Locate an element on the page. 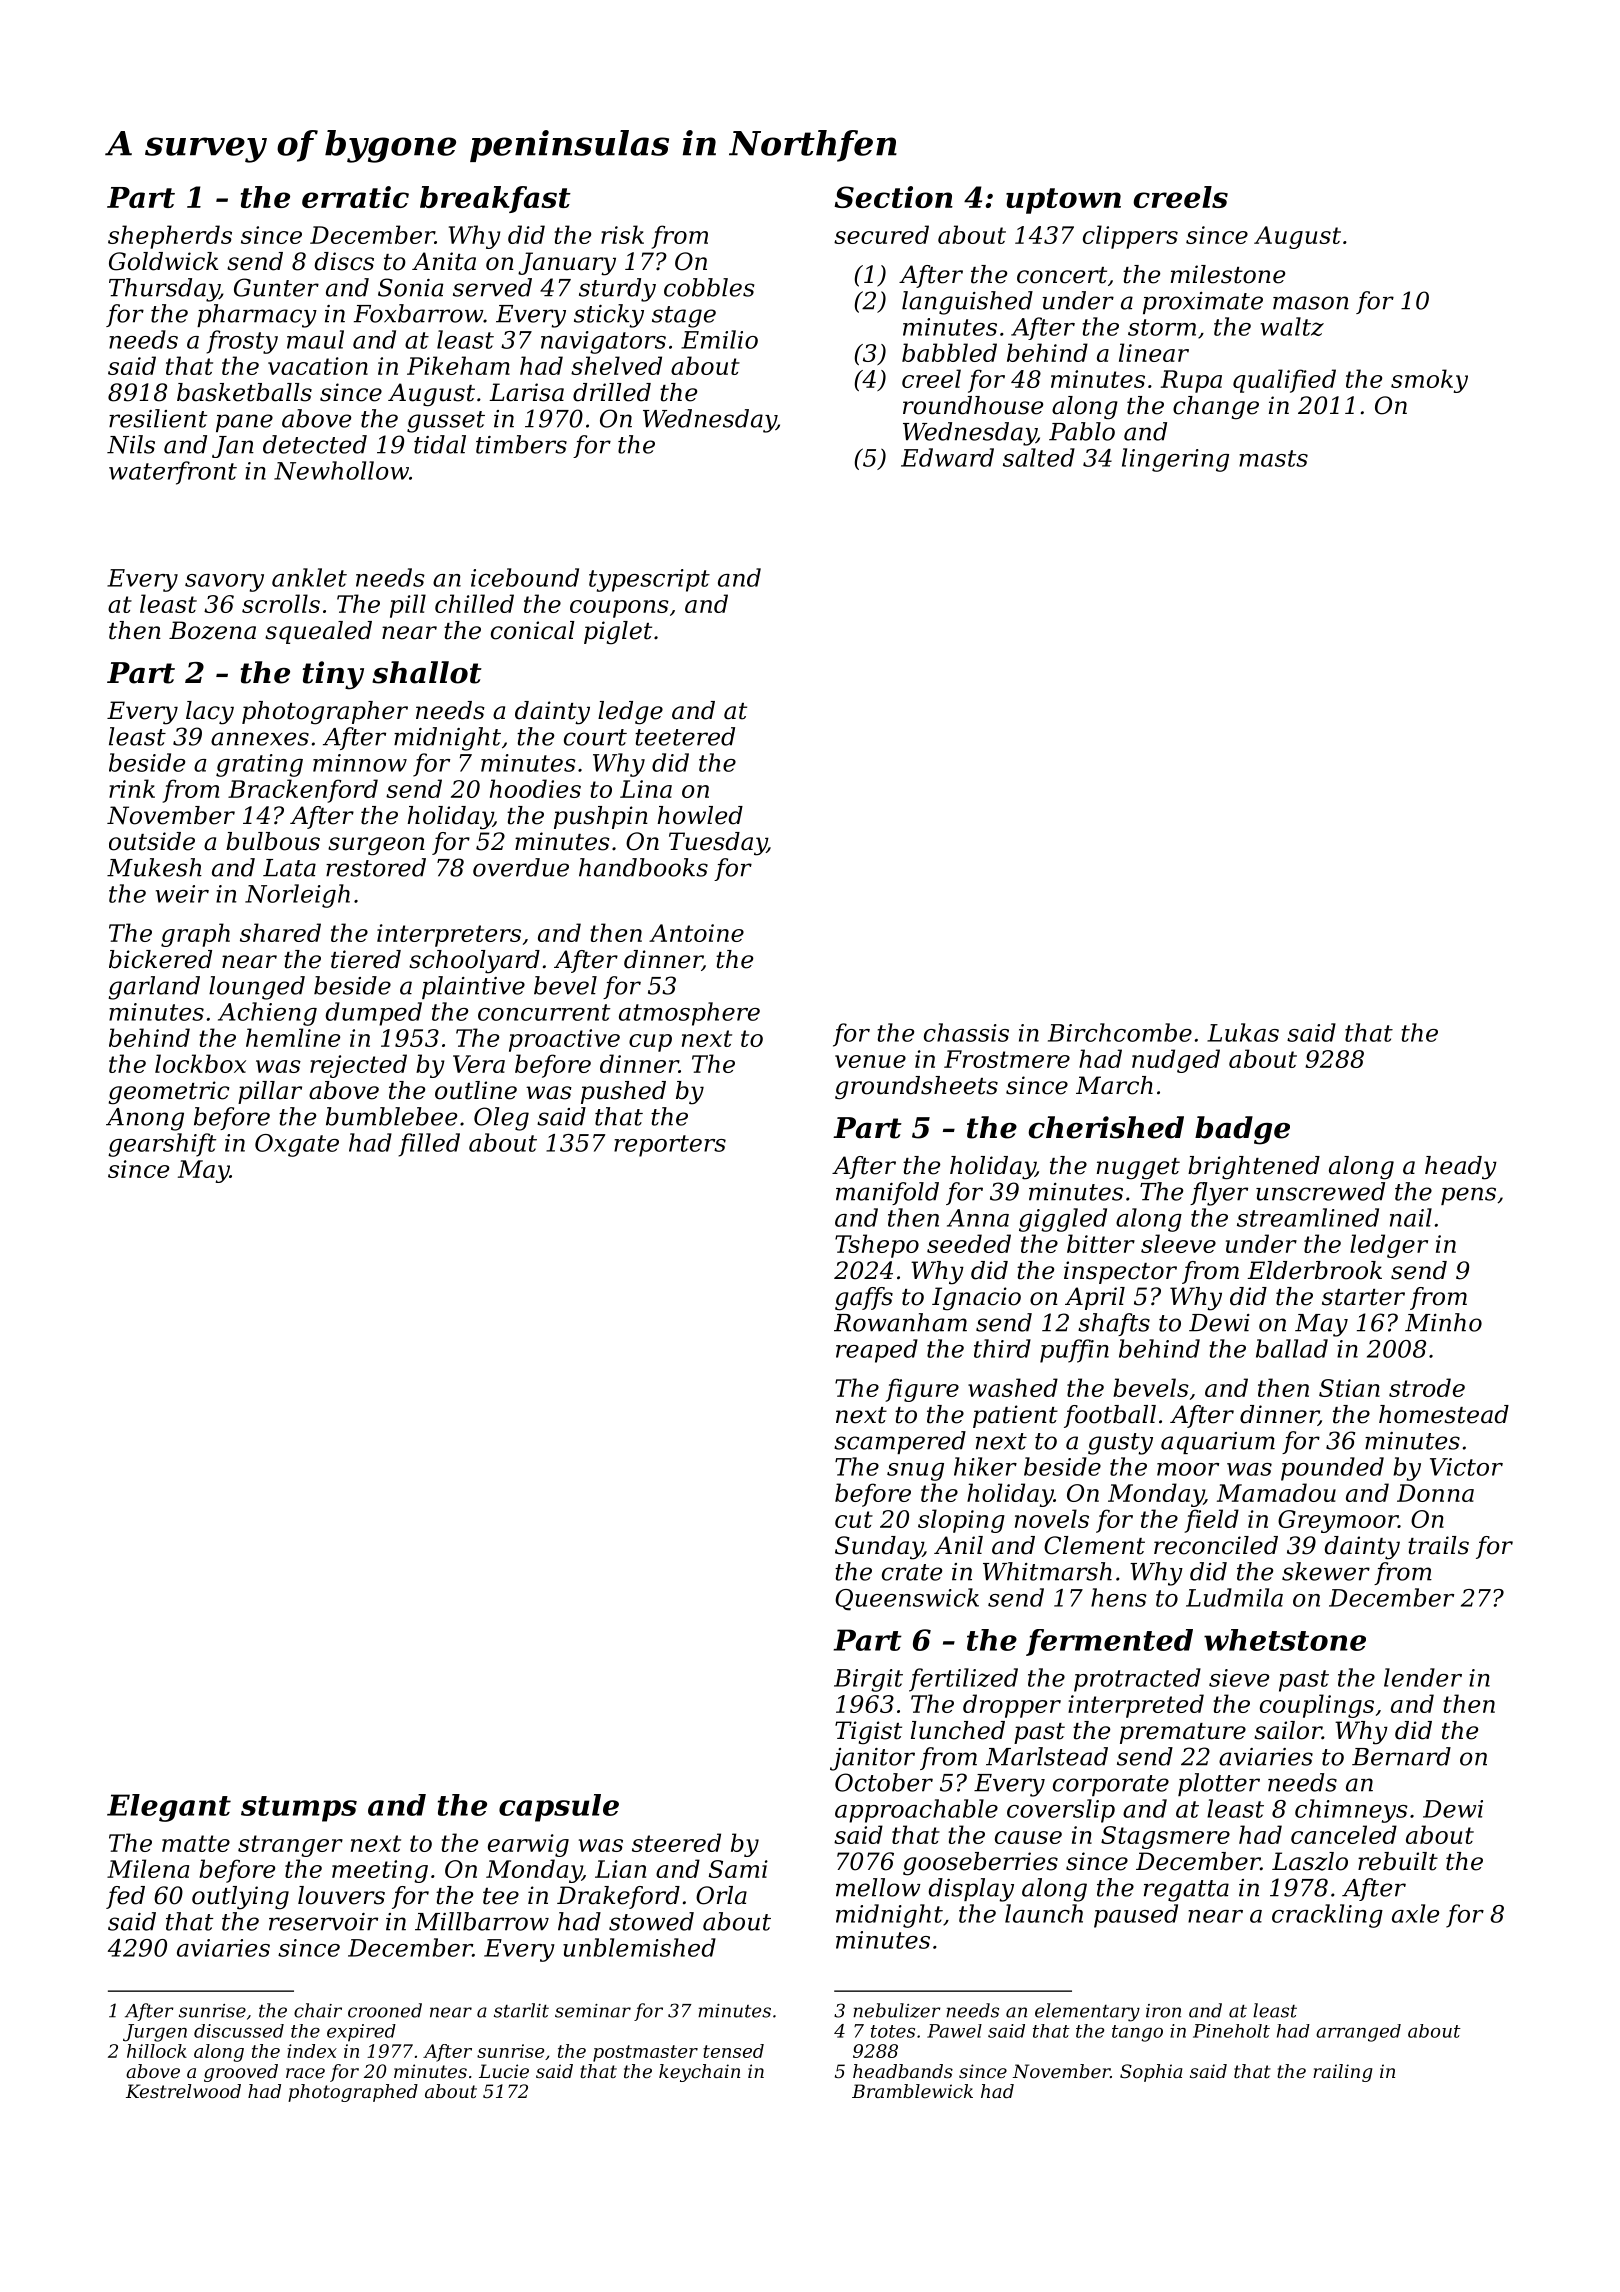  teetered is located at coordinates (685, 736).
